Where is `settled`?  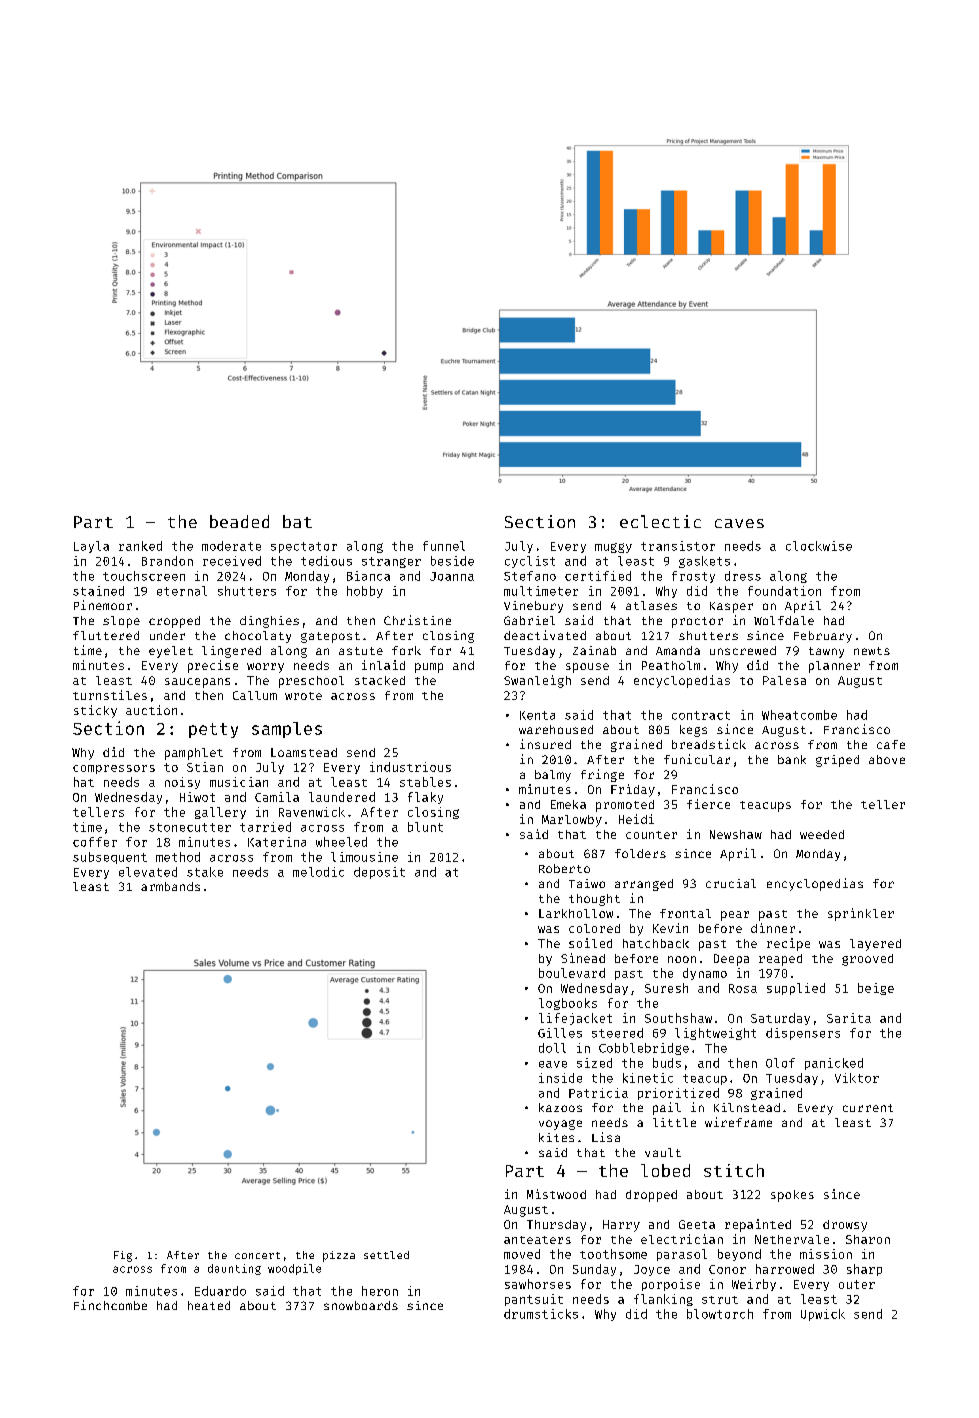 settled is located at coordinates (386, 1255).
